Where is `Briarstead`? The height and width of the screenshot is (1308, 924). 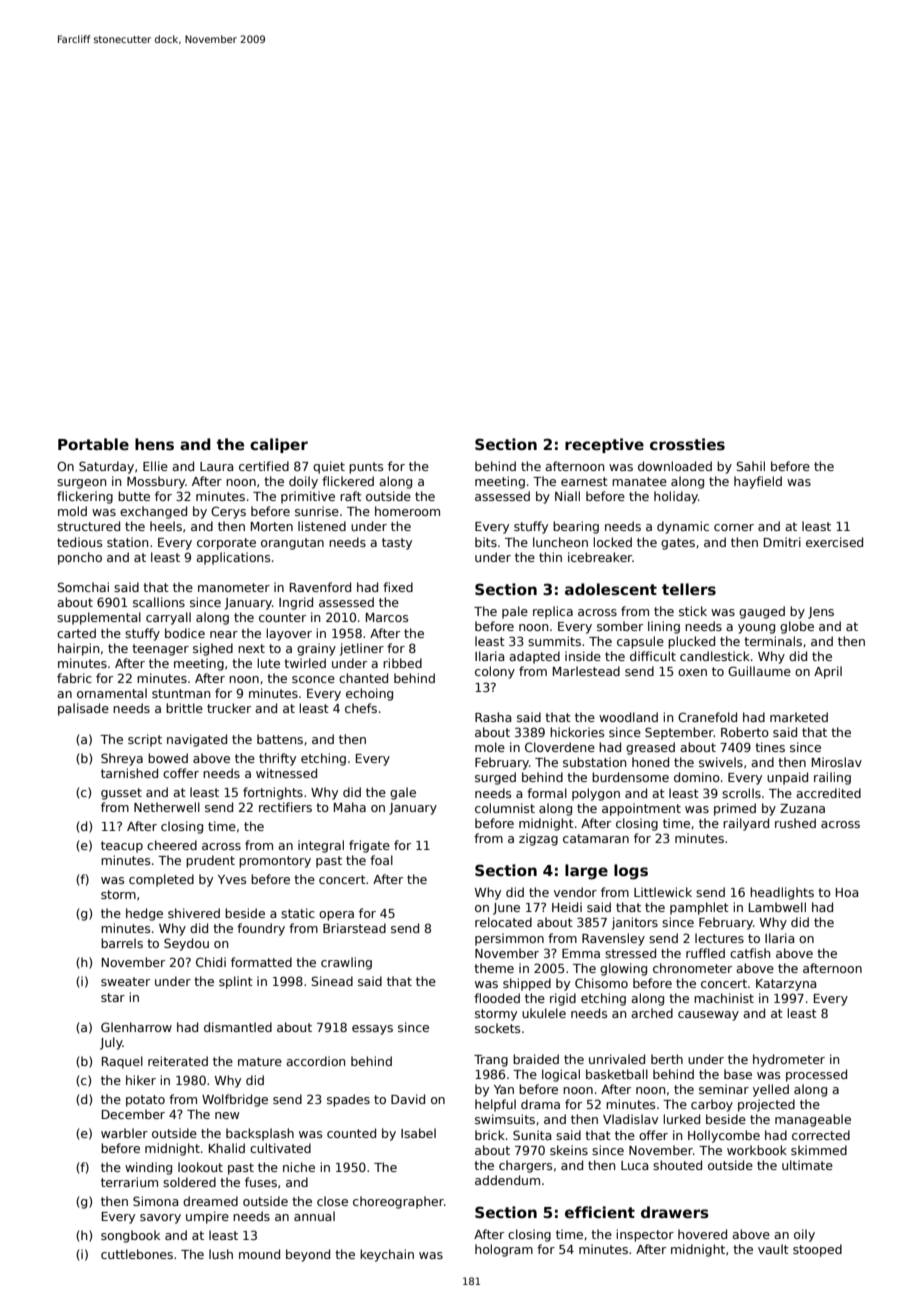 Briarstead is located at coordinates (354, 928).
